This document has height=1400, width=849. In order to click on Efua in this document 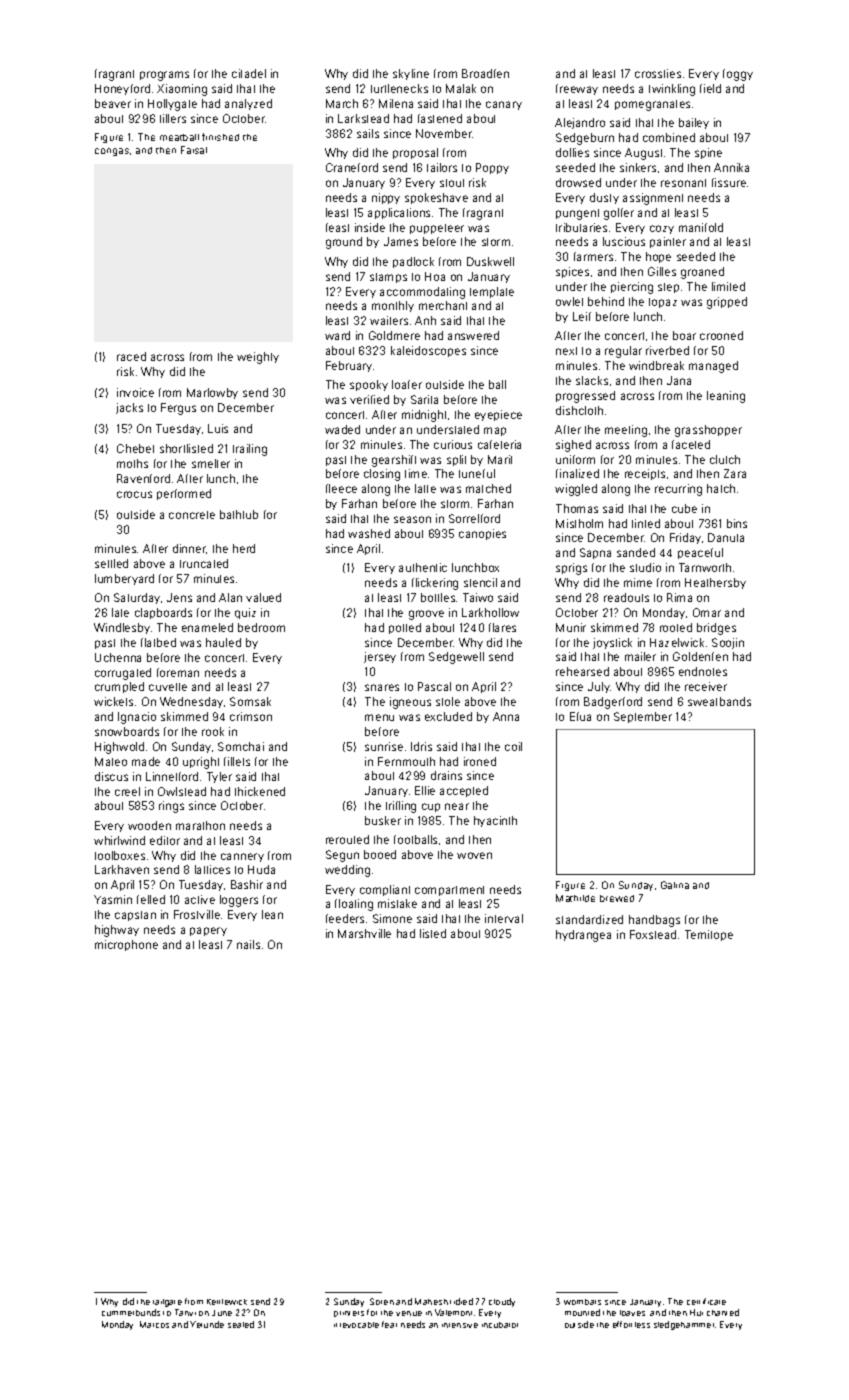, I will do `click(580, 716)`.
